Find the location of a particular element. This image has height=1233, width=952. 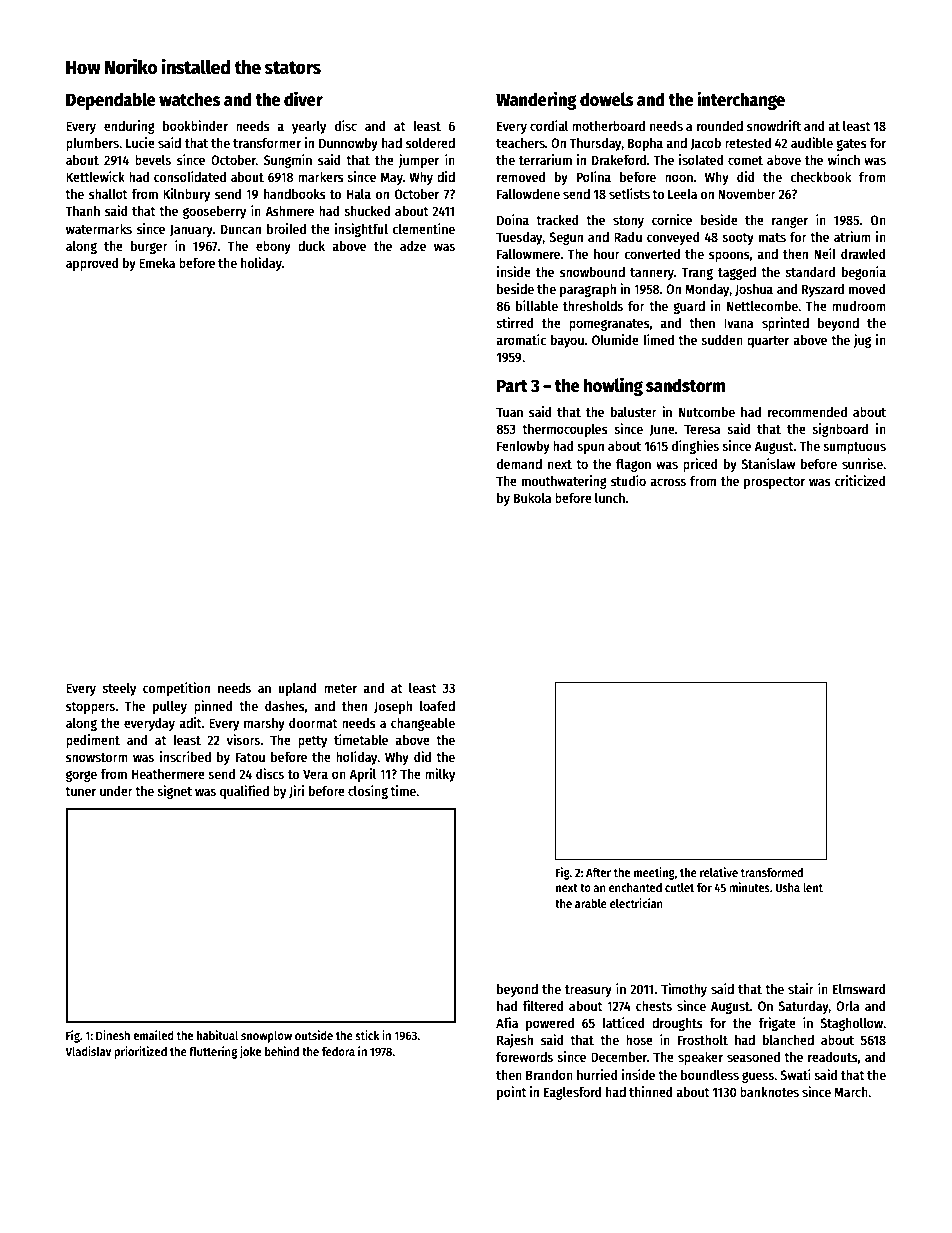

shallot is located at coordinates (108, 193).
